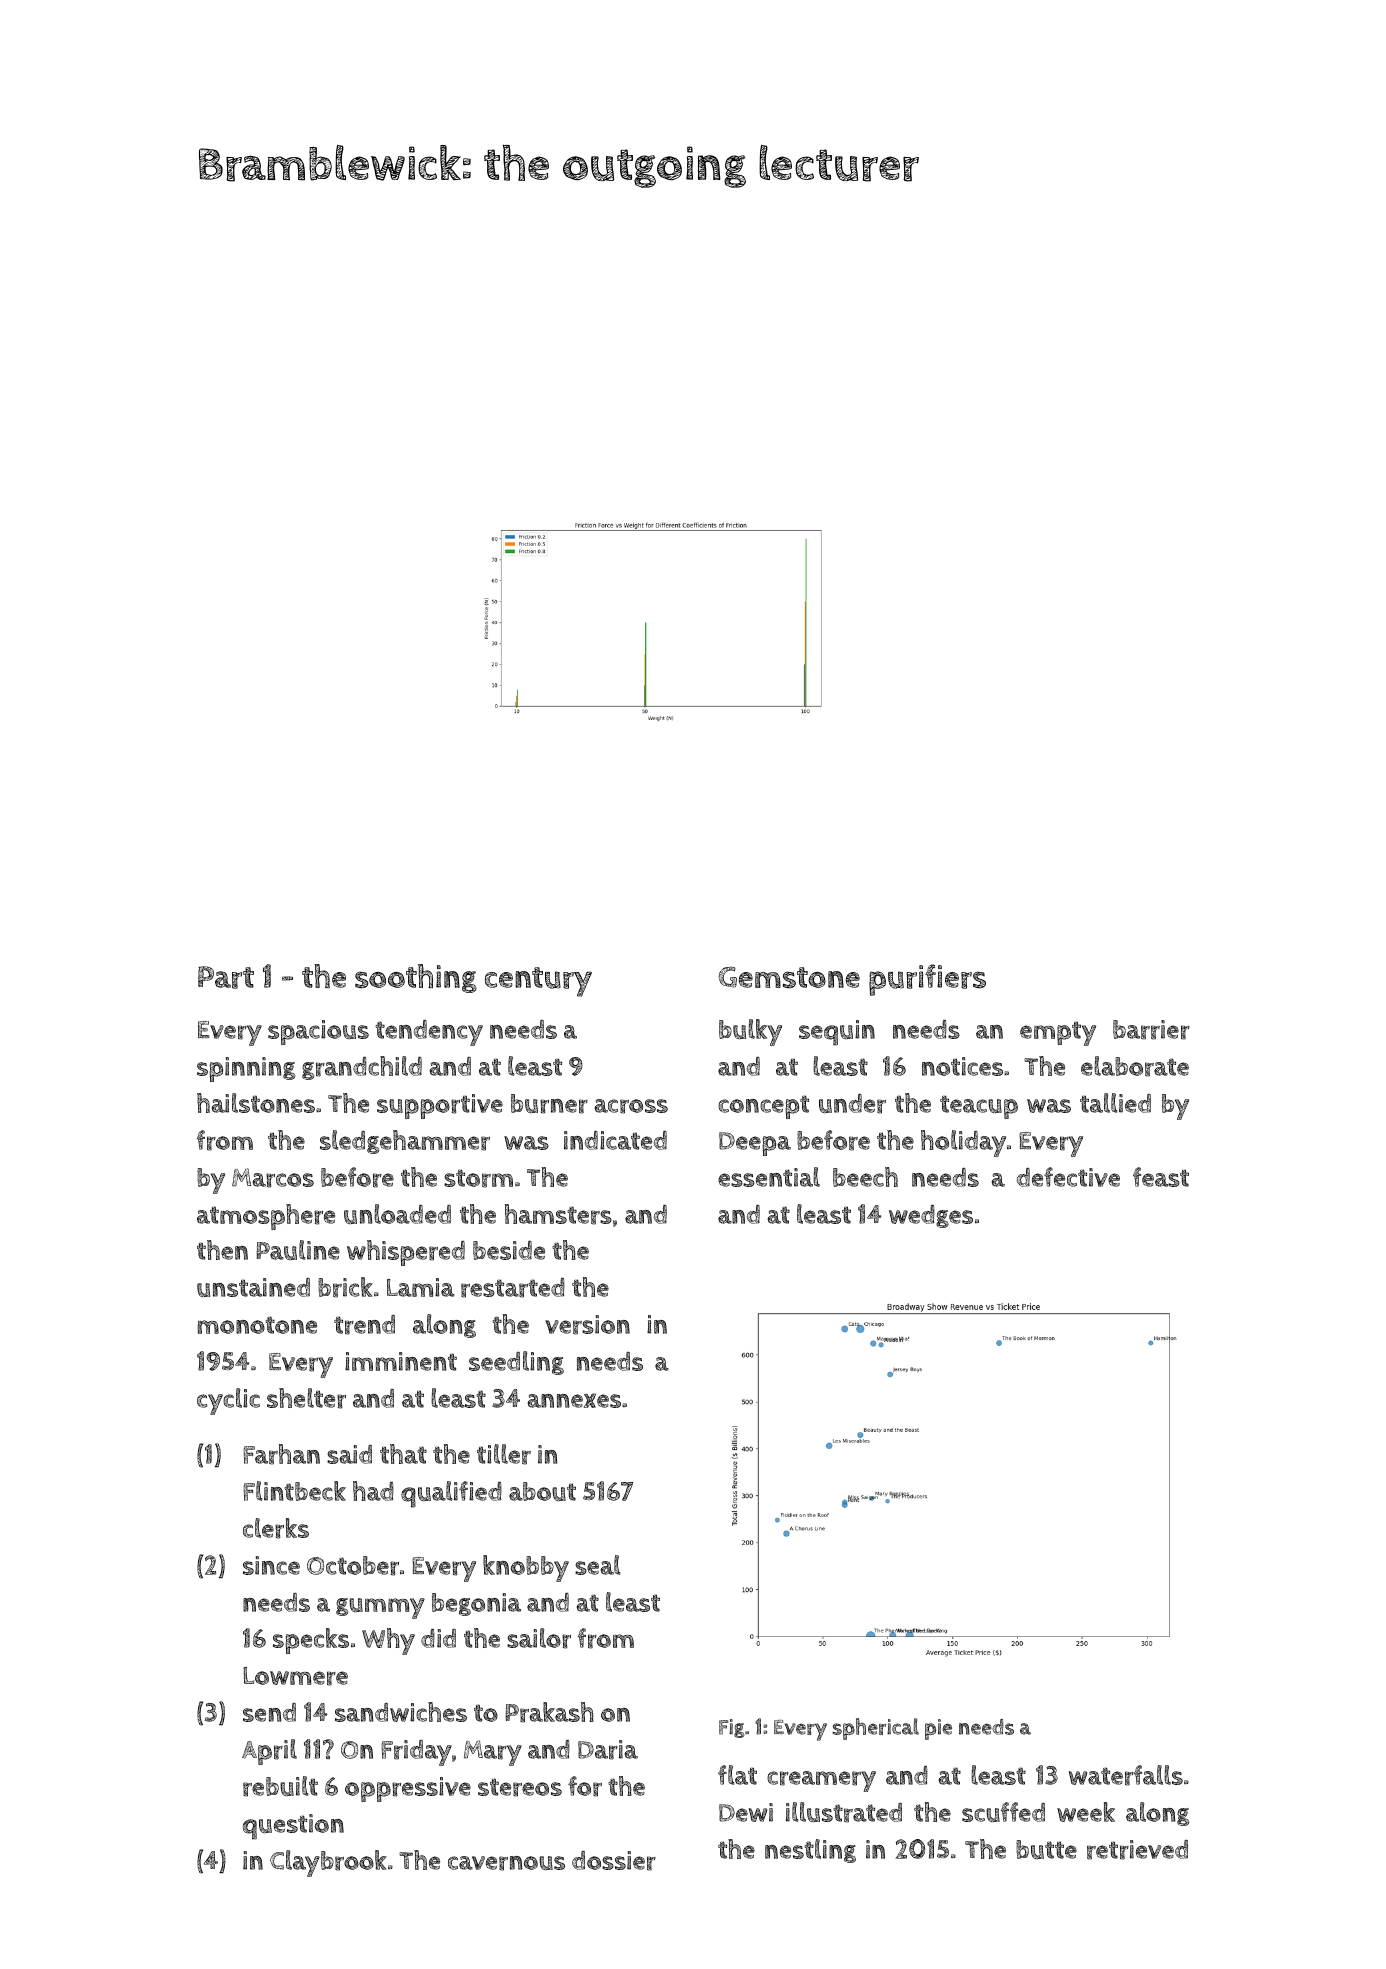 Image resolution: width=1386 pixels, height=1969 pixels. I want to click on sandwiches, so click(401, 1712).
